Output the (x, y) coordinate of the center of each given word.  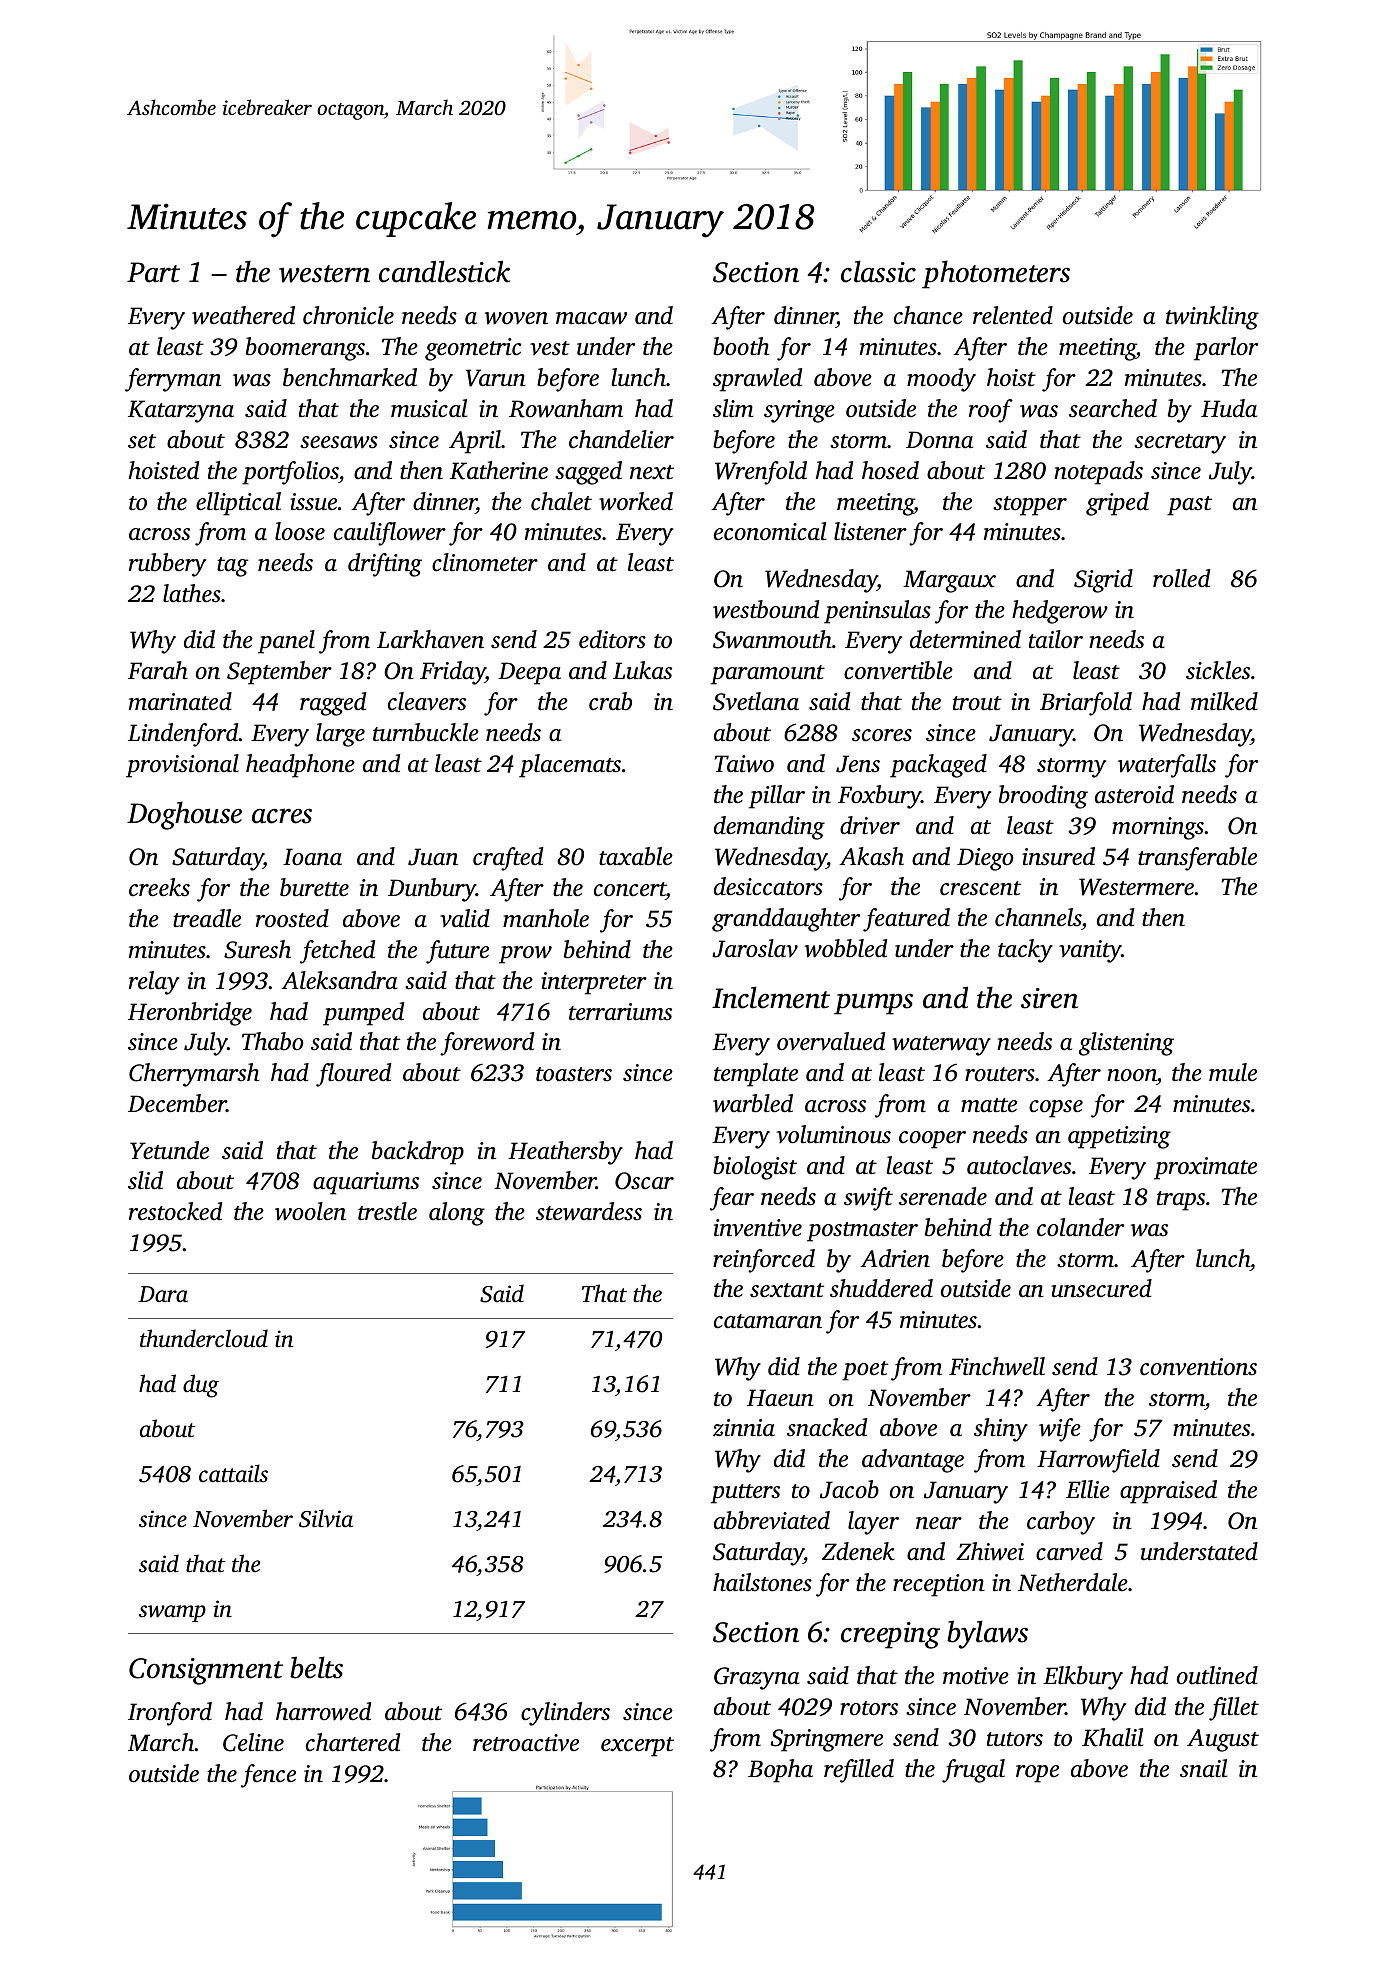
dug (201, 1386)
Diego (985, 859)
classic (878, 271)
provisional (182, 766)
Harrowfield (1098, 1461)
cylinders (565, 1714)
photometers (996, 274)
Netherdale (1073, 1582)
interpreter (594, 983)
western (324, 274)
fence (268, 1776)
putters (745, 1494)
